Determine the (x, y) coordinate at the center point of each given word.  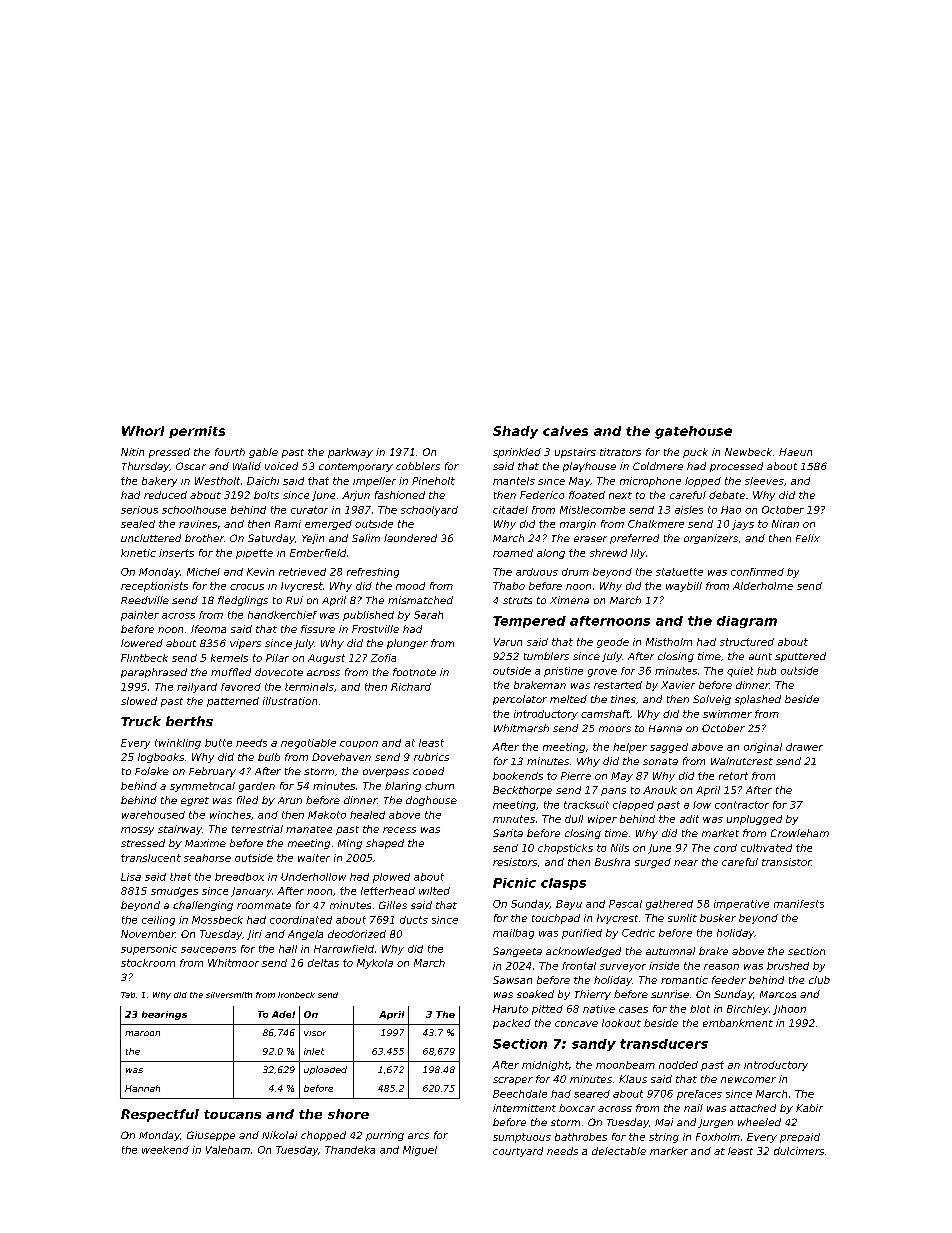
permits (197, 432)
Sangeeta (517, 952)
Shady (515, 432)
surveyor (623, 968)
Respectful (160, 1115)
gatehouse (693, 432)
